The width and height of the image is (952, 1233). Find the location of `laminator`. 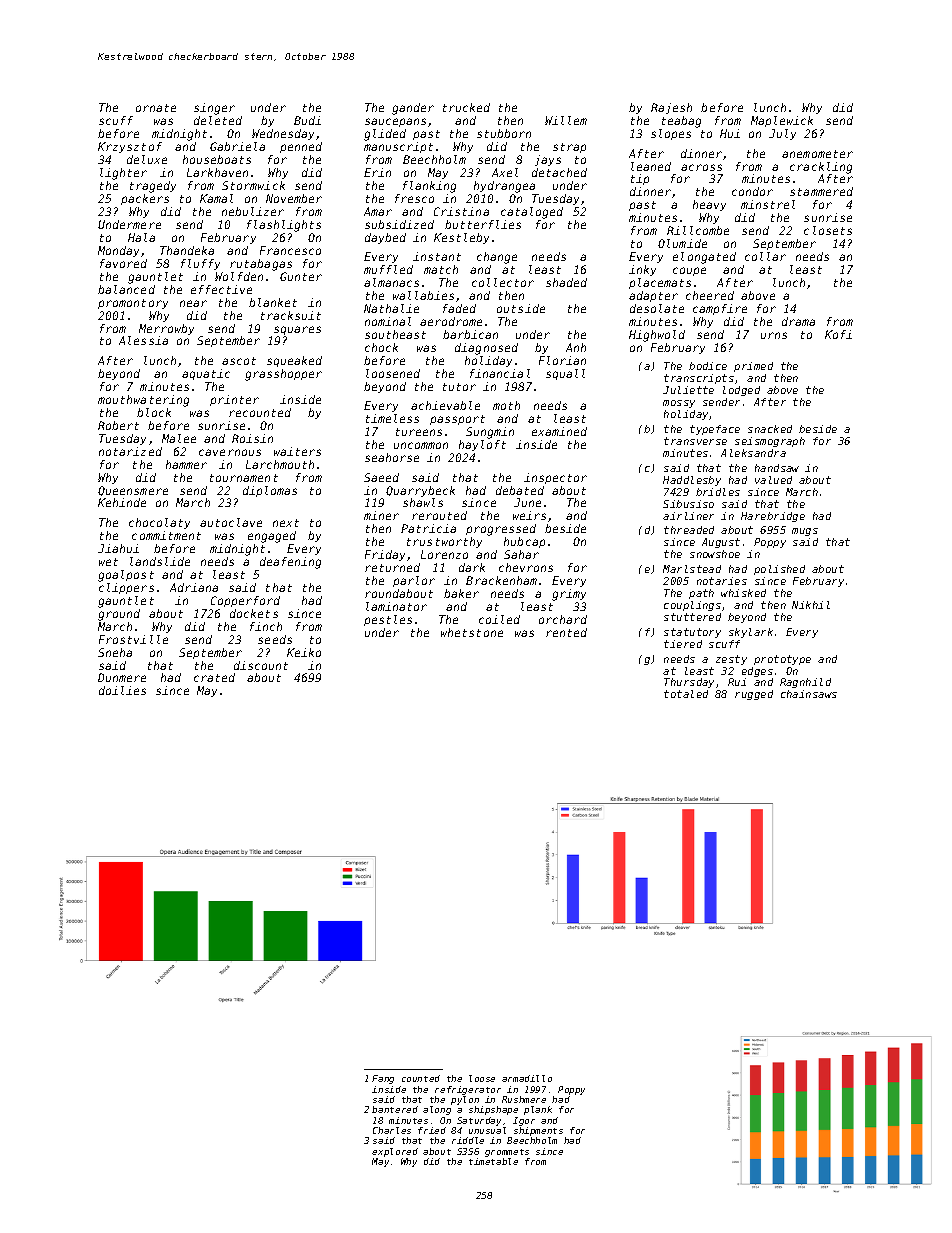

laminator is located at coordinates (396, 606).
